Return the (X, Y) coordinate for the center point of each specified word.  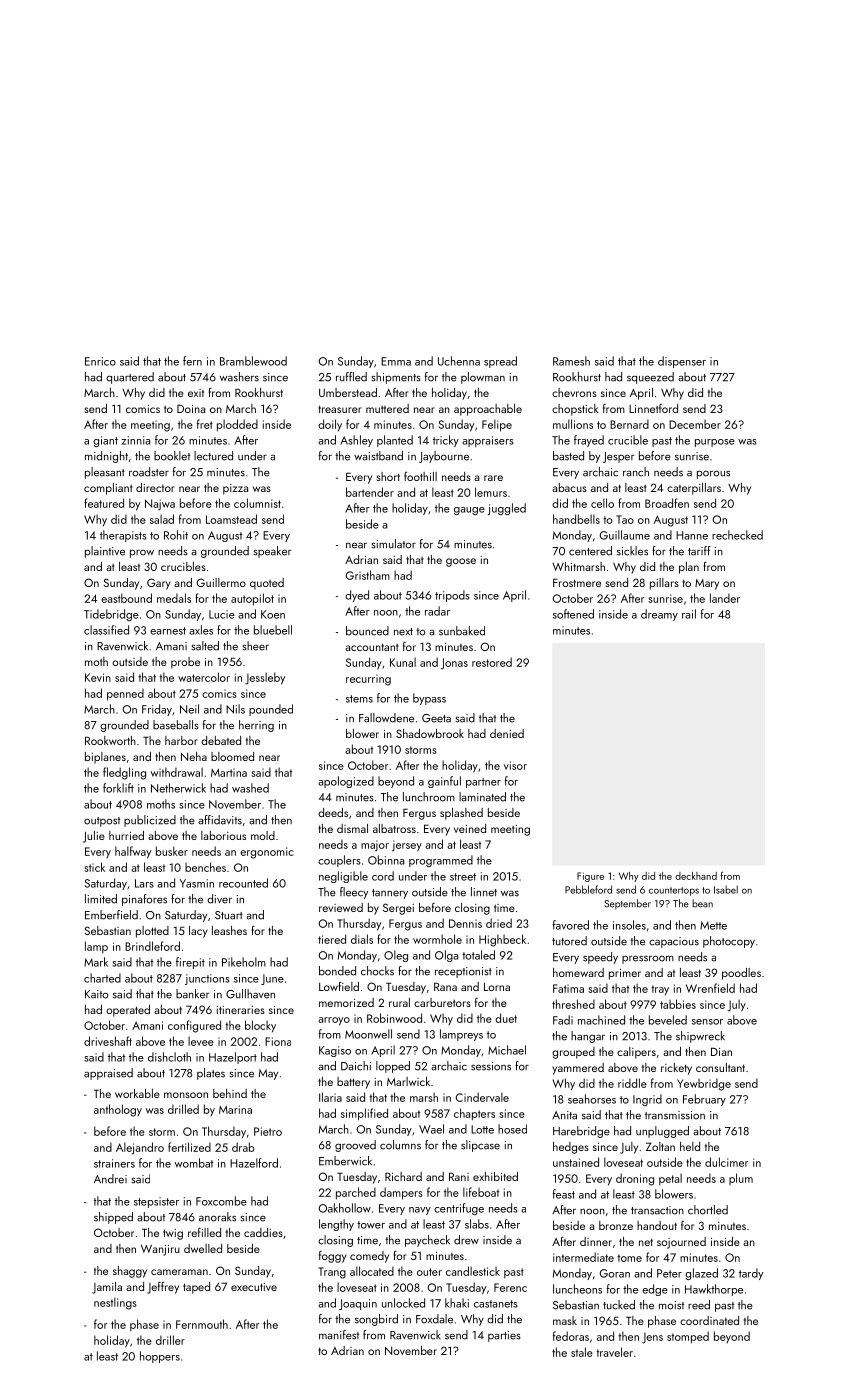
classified (106, 630)
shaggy (130, 1272)
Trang (332, 1273)
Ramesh (571, 361)
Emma (396, 361)
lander (725, 598)
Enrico (100, 361)
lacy (198, 932)
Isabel (726, 889)
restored (492, 662)
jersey (407, 846)
